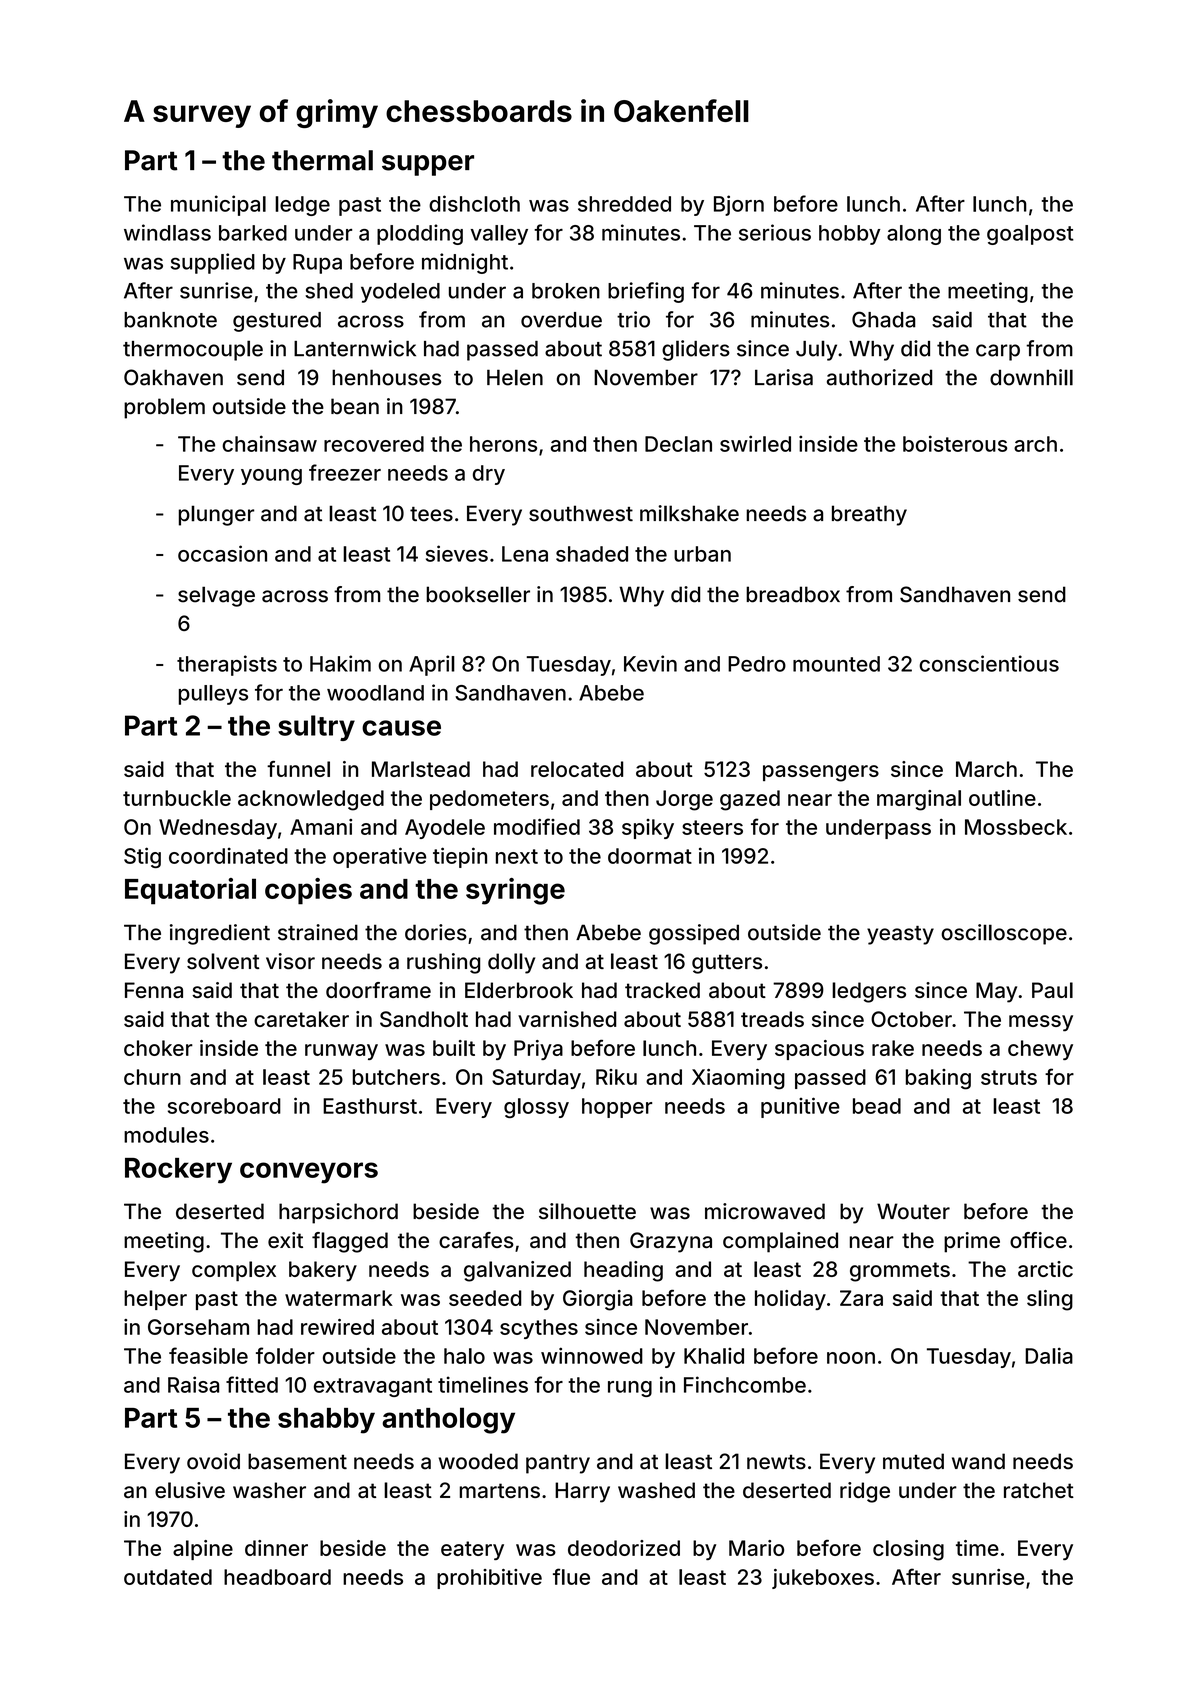 The height and width of the screenshot is (1693, 1197). I want to click on trio, so click(633, 319).
